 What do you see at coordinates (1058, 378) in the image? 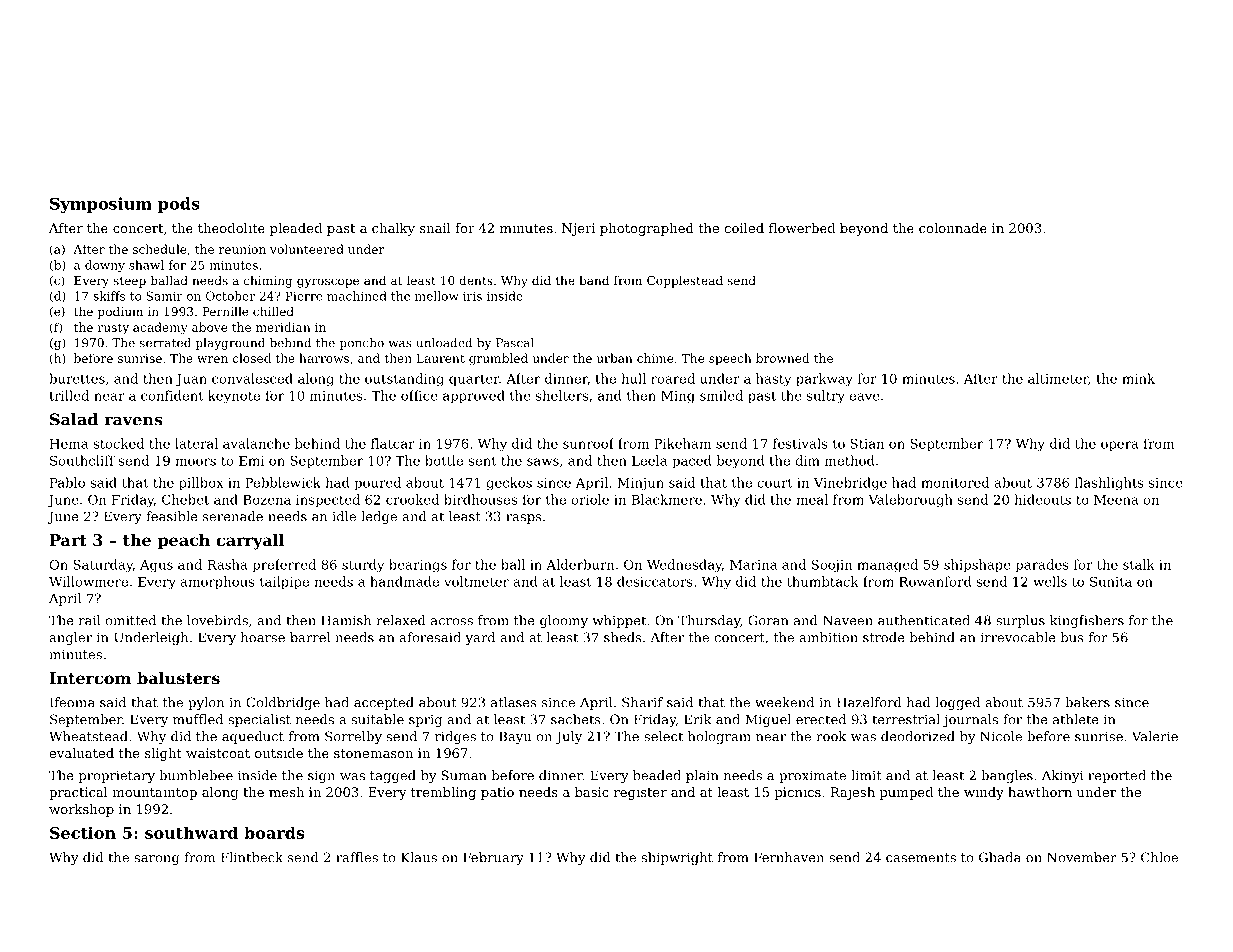
I see `altimeter` at bounding box center [1058, 378].
